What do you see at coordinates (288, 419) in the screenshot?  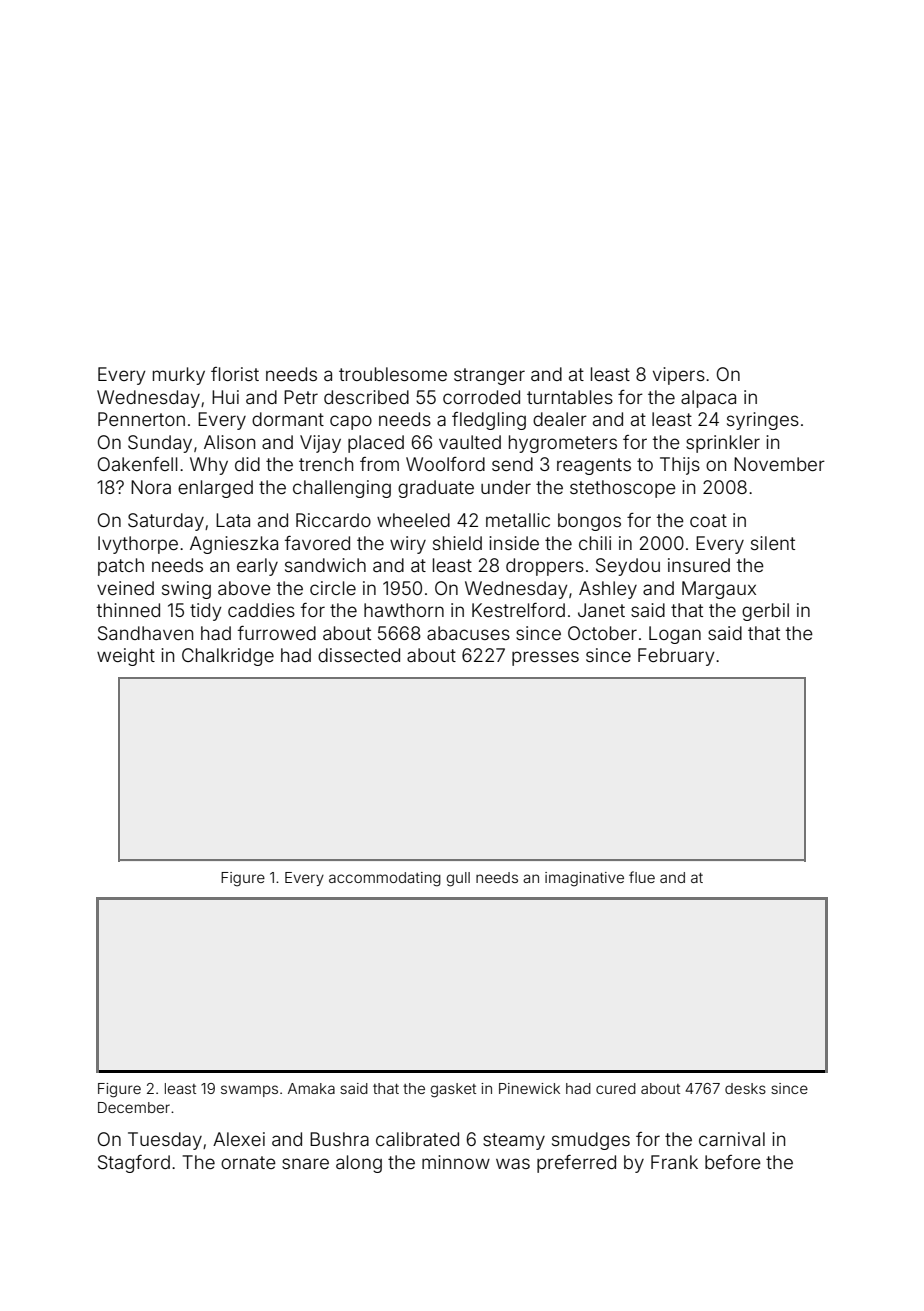 I see `dormant` at bounding box center [288, 419].
